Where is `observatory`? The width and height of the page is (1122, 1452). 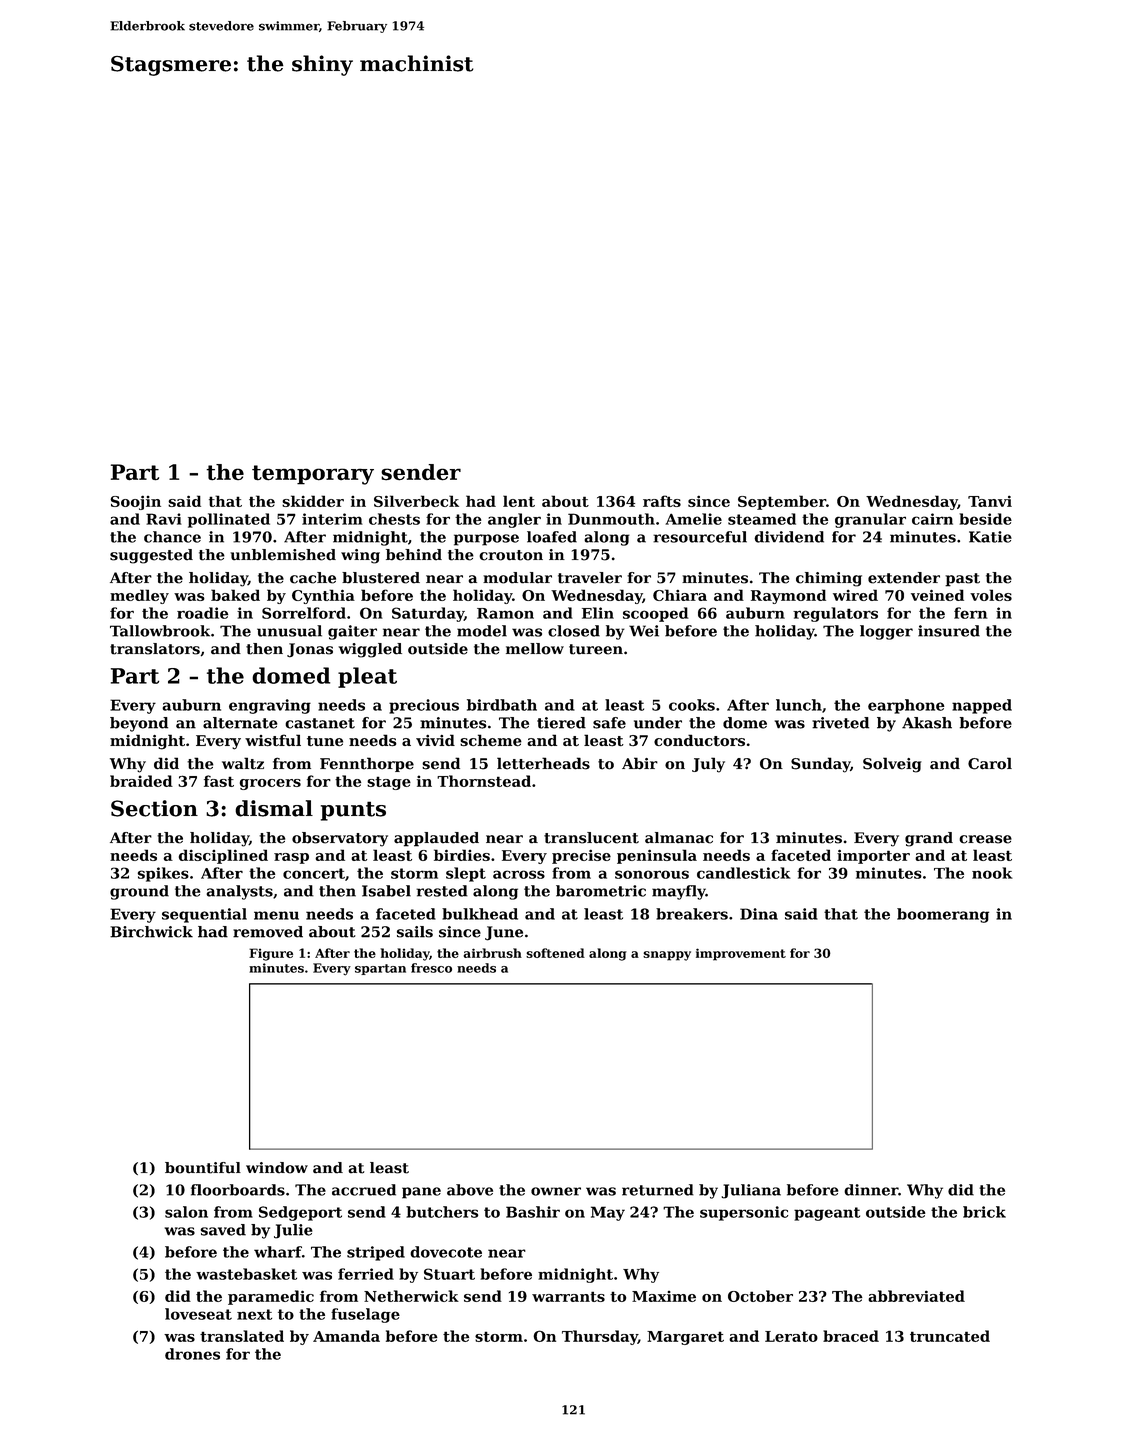
observatory is located at coordinates (340, 839).
